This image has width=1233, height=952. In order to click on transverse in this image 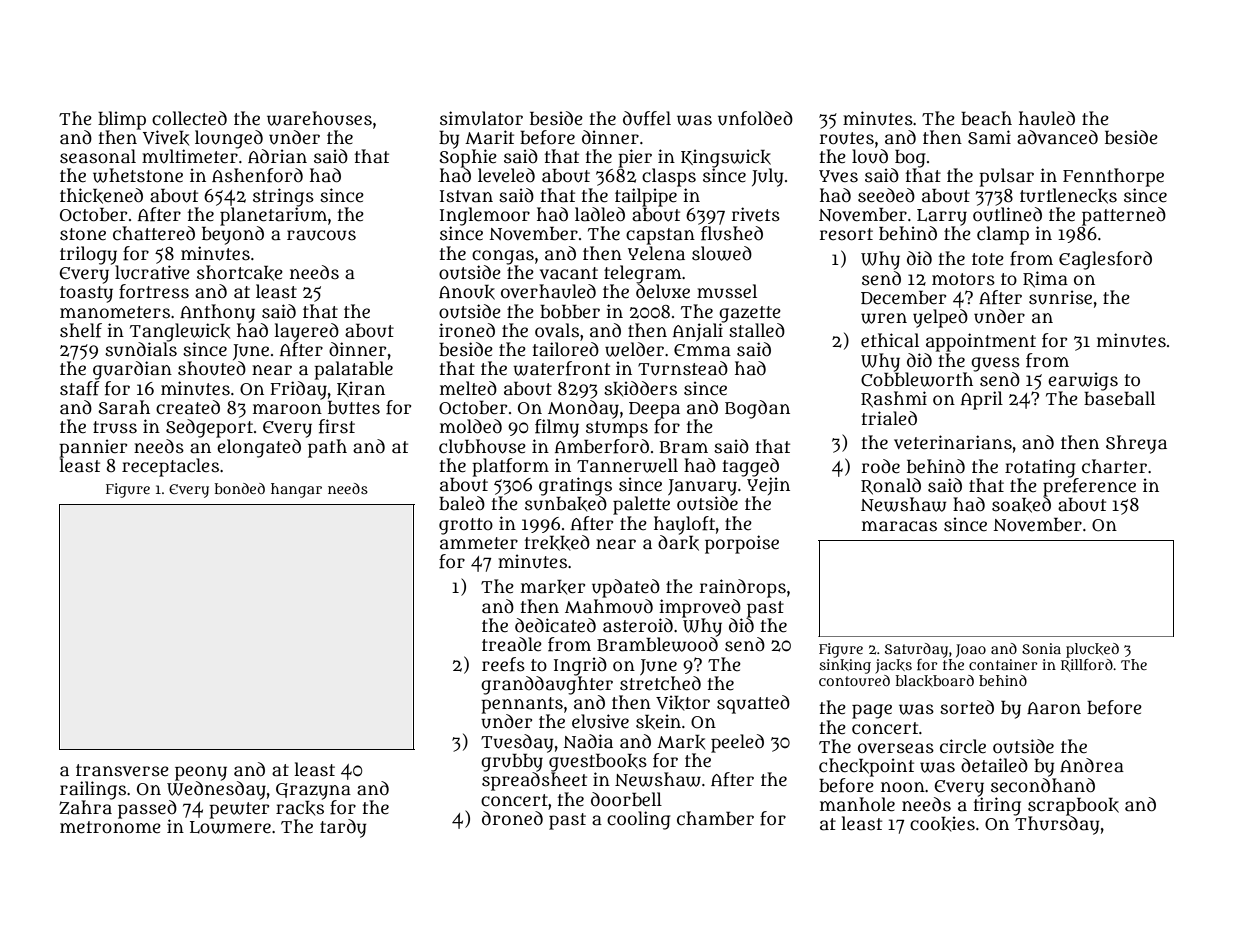, I will do `click(122, 770)`.
